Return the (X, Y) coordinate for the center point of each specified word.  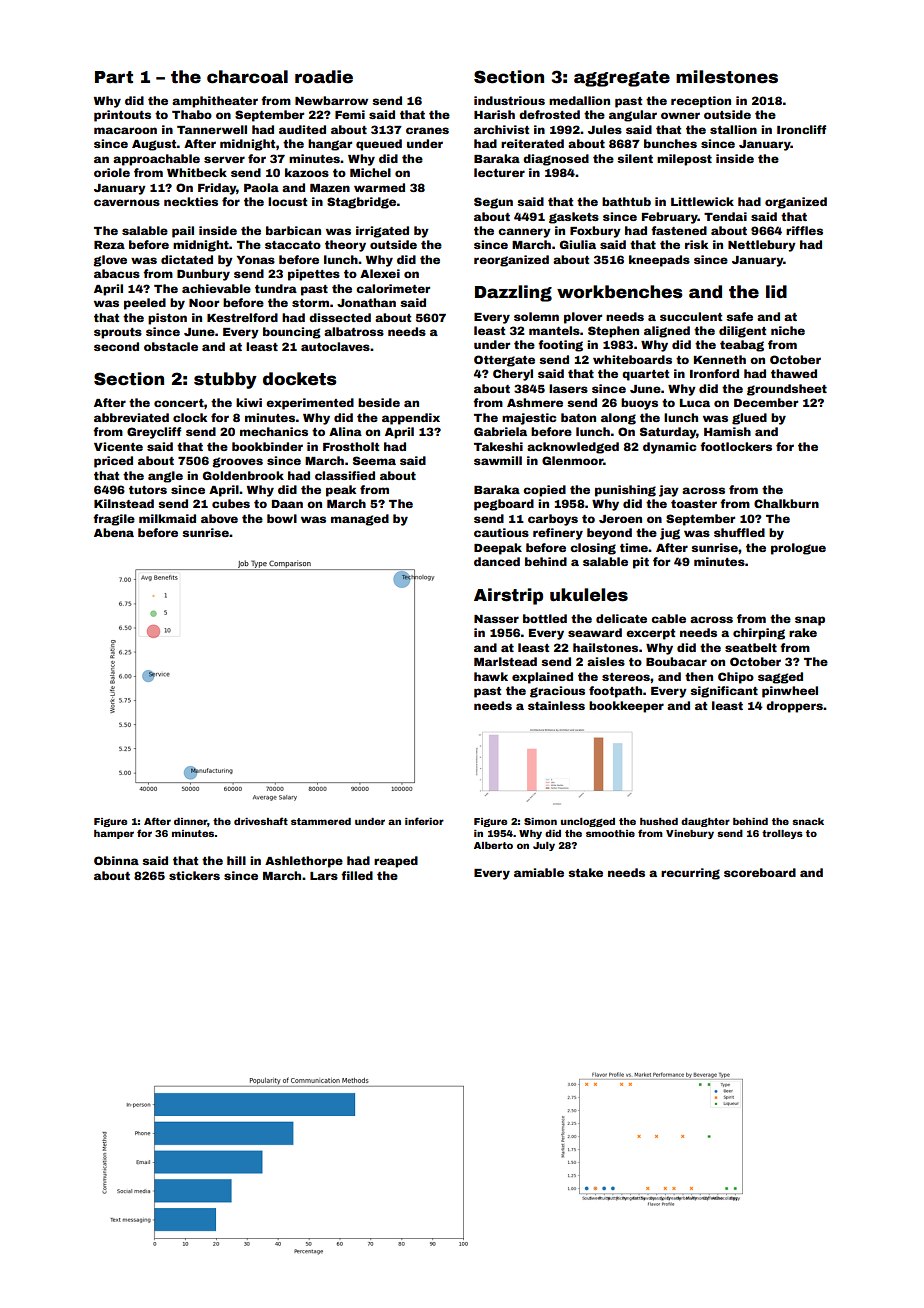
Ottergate (504, 361)
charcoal (247, 77)
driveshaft (261, 821)
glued (749, 419)
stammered (321, 821)
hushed (659, 821)
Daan (287, 504)
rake (803, 632)
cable (668, 618)
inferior (424, 821)
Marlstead (505, 661)
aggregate (622, 79)
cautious (501, 532)
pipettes (314, 275)
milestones (727, 77)
